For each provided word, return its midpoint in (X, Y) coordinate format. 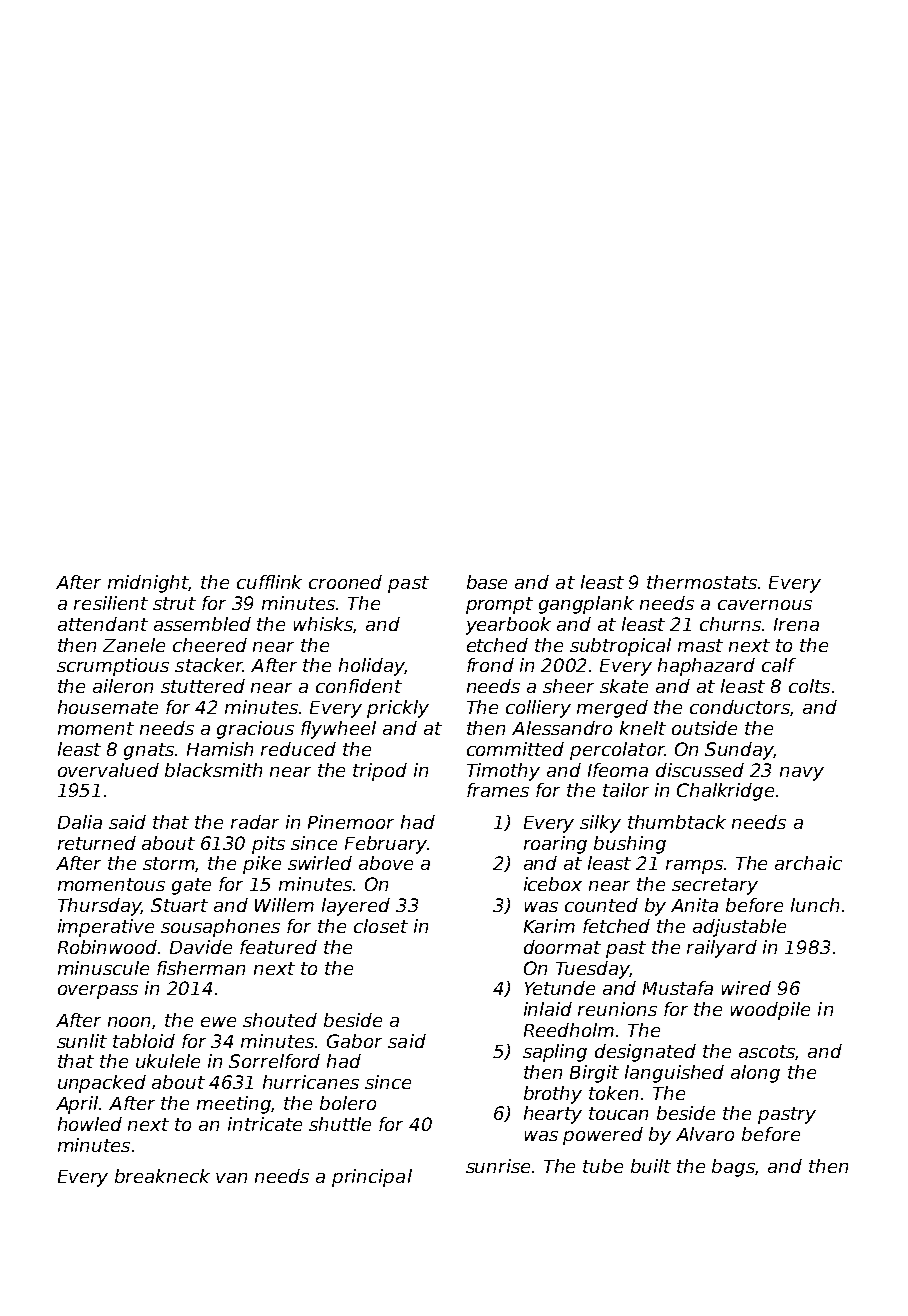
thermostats (702, 582)
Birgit (594, 1074)
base (487, 582)
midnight (148, 584)
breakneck (162, 1176)
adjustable (739, 928)
